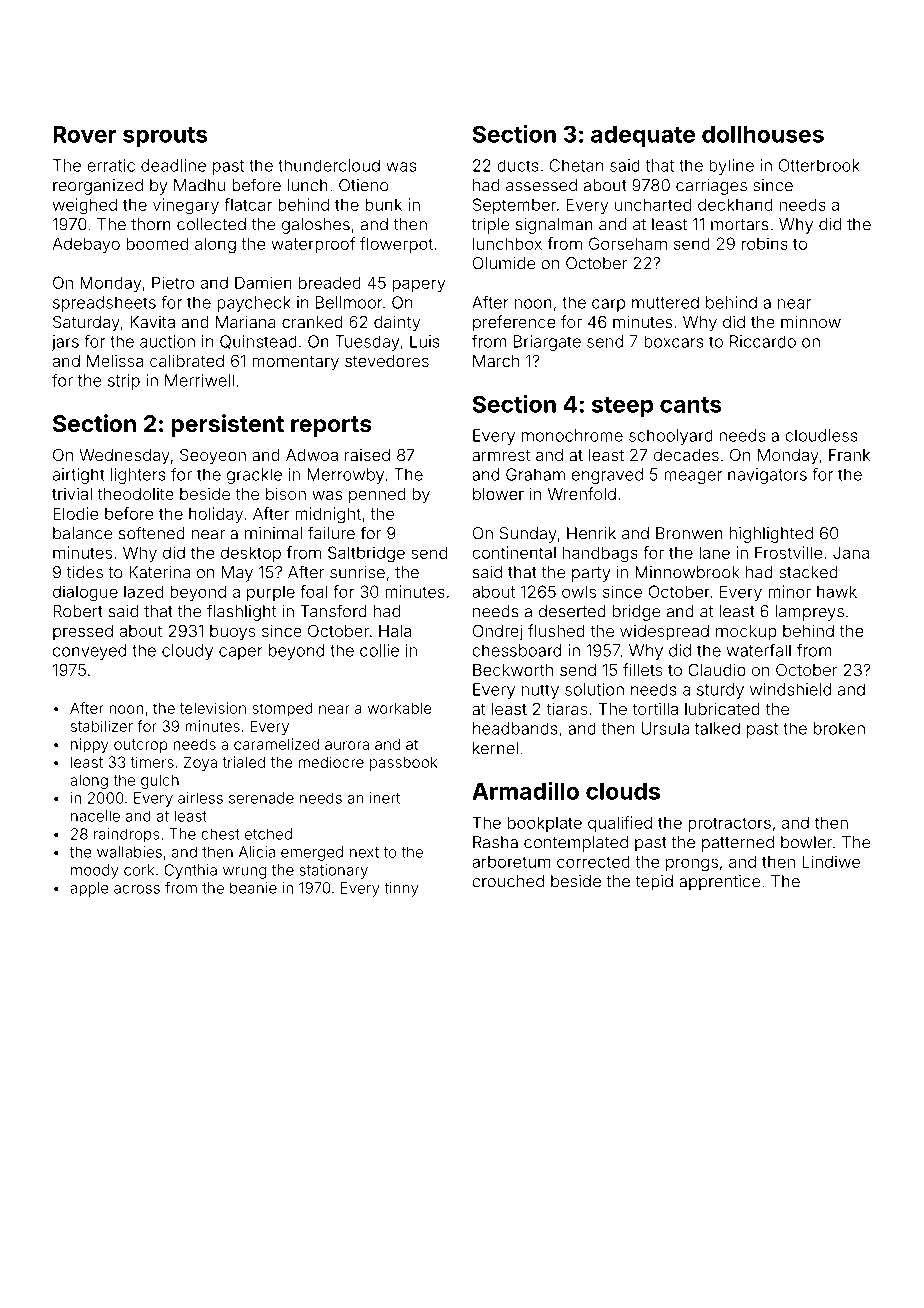 The image size is (924, 1308). I want to click on crouched, so click(508, 881).
